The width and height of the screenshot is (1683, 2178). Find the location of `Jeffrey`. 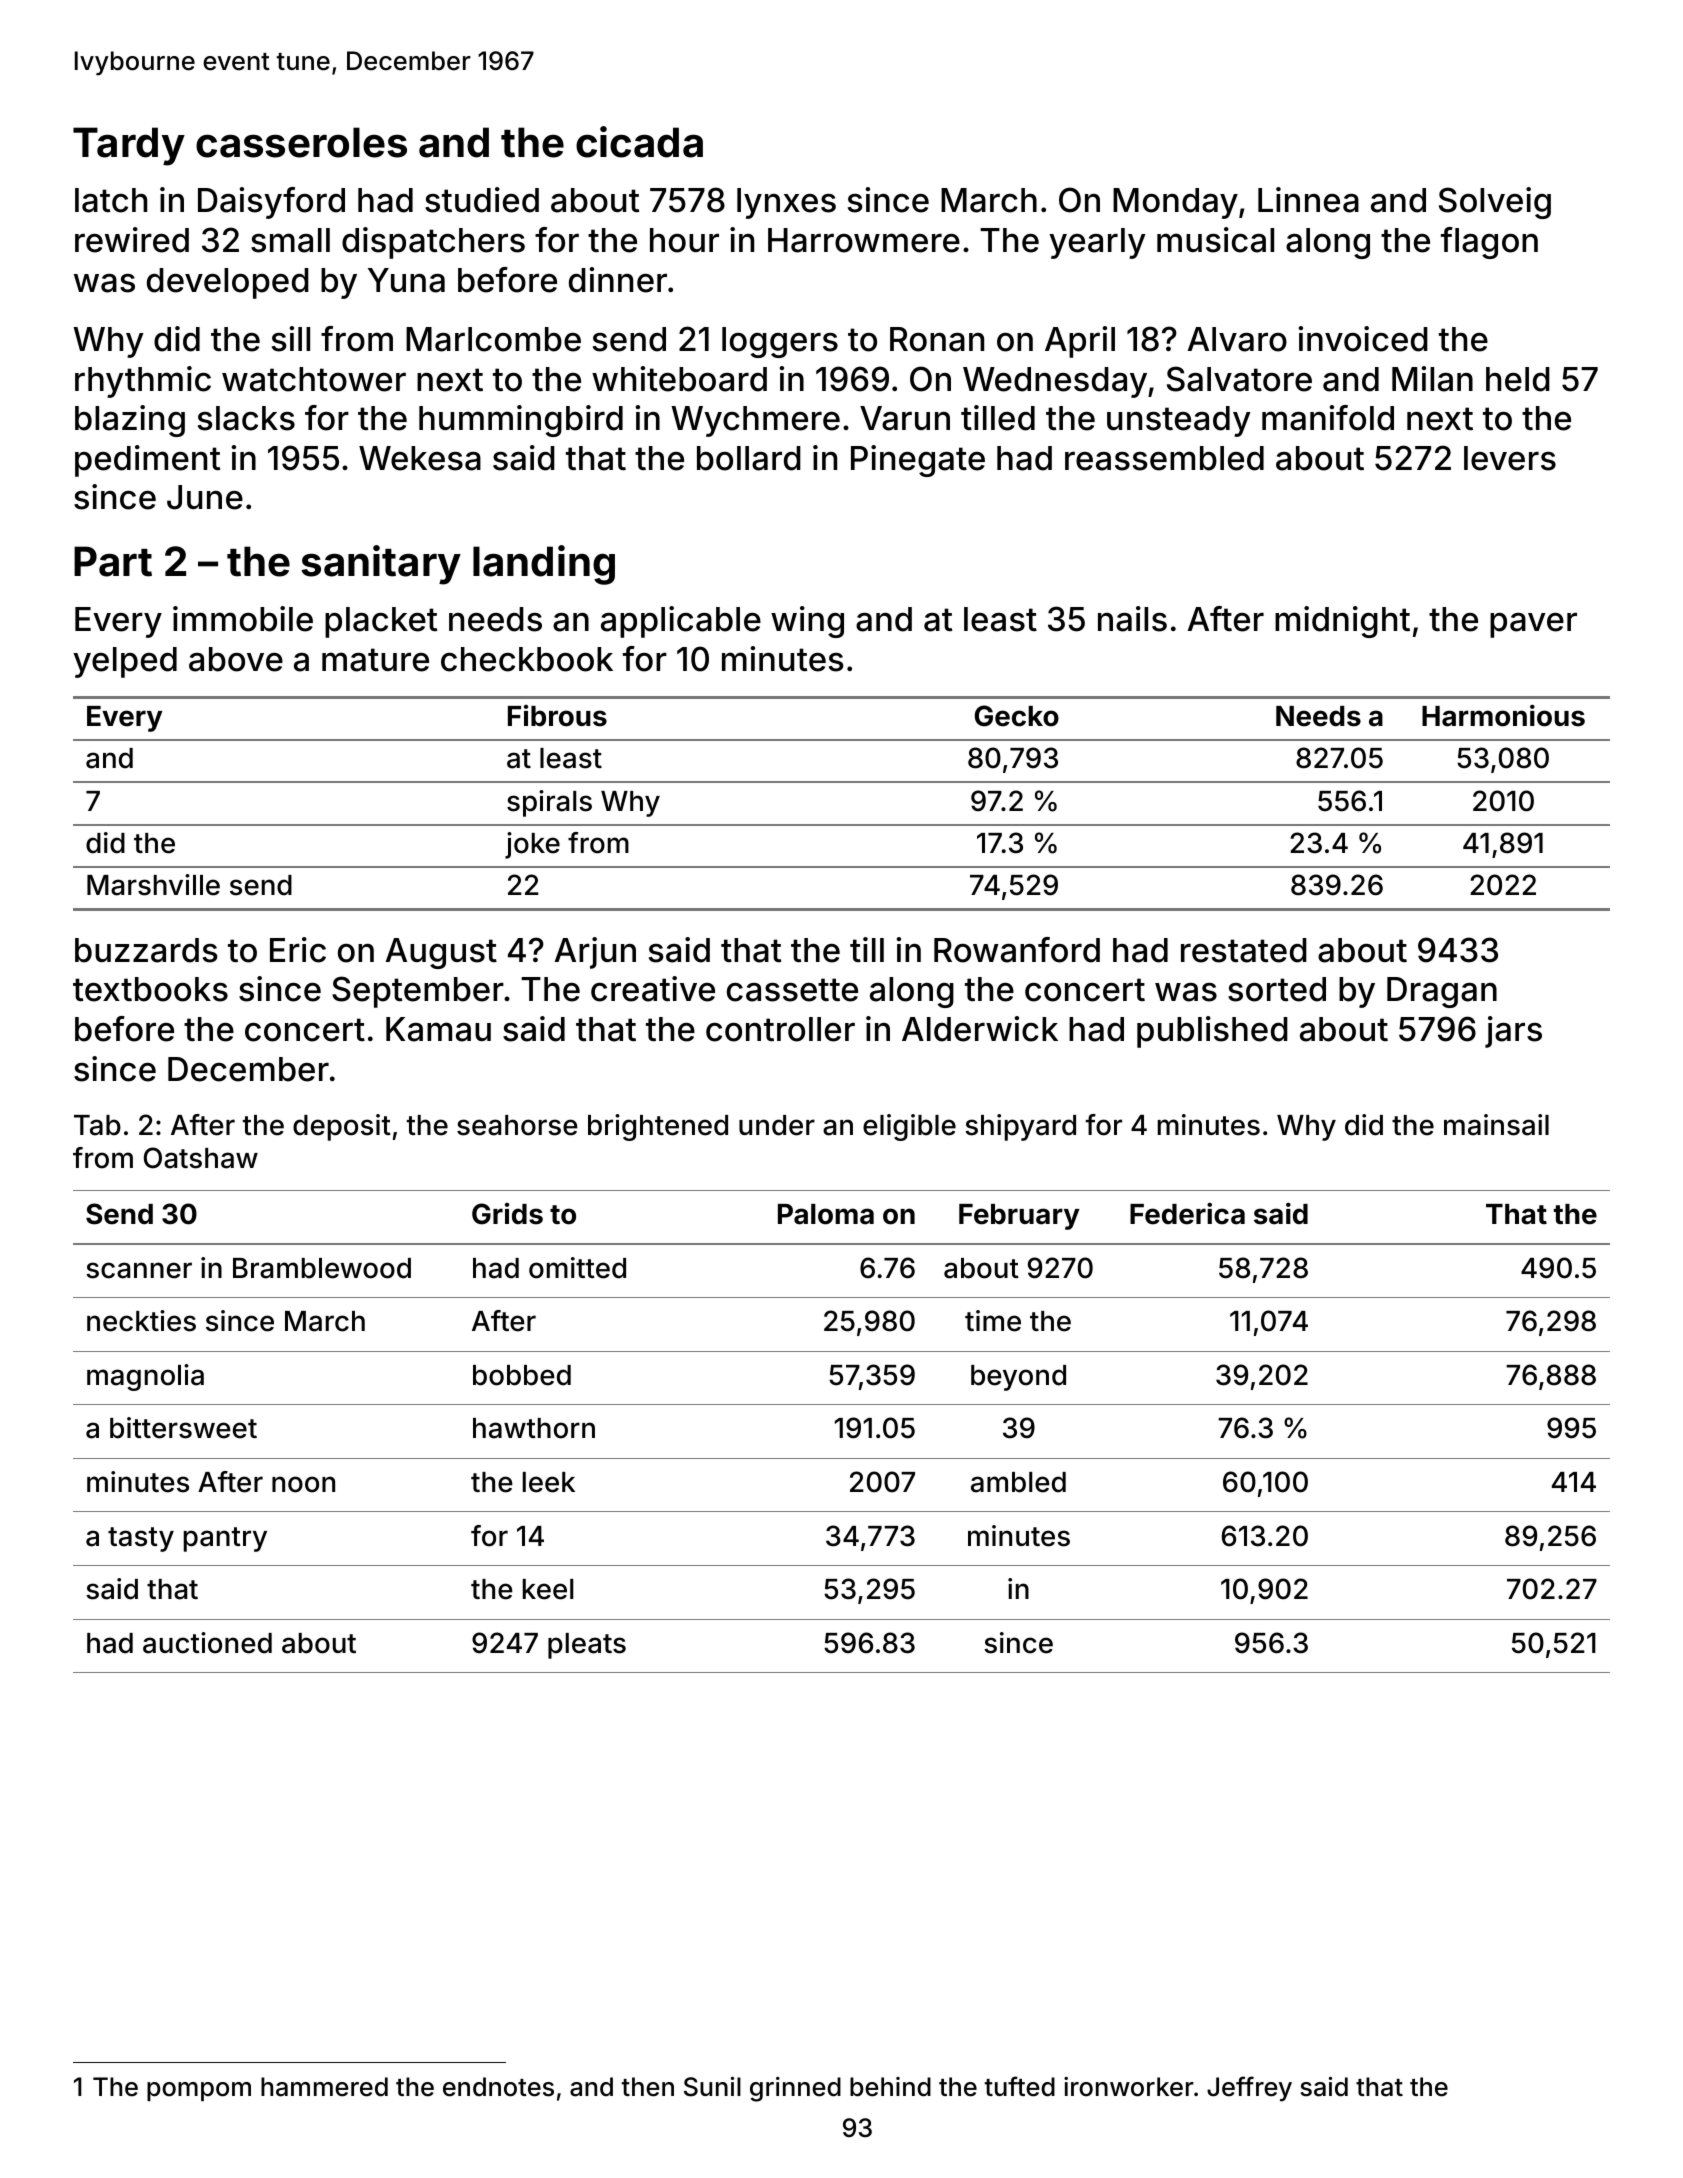

Jeffrey is located at coordinates (1249, 2089).
